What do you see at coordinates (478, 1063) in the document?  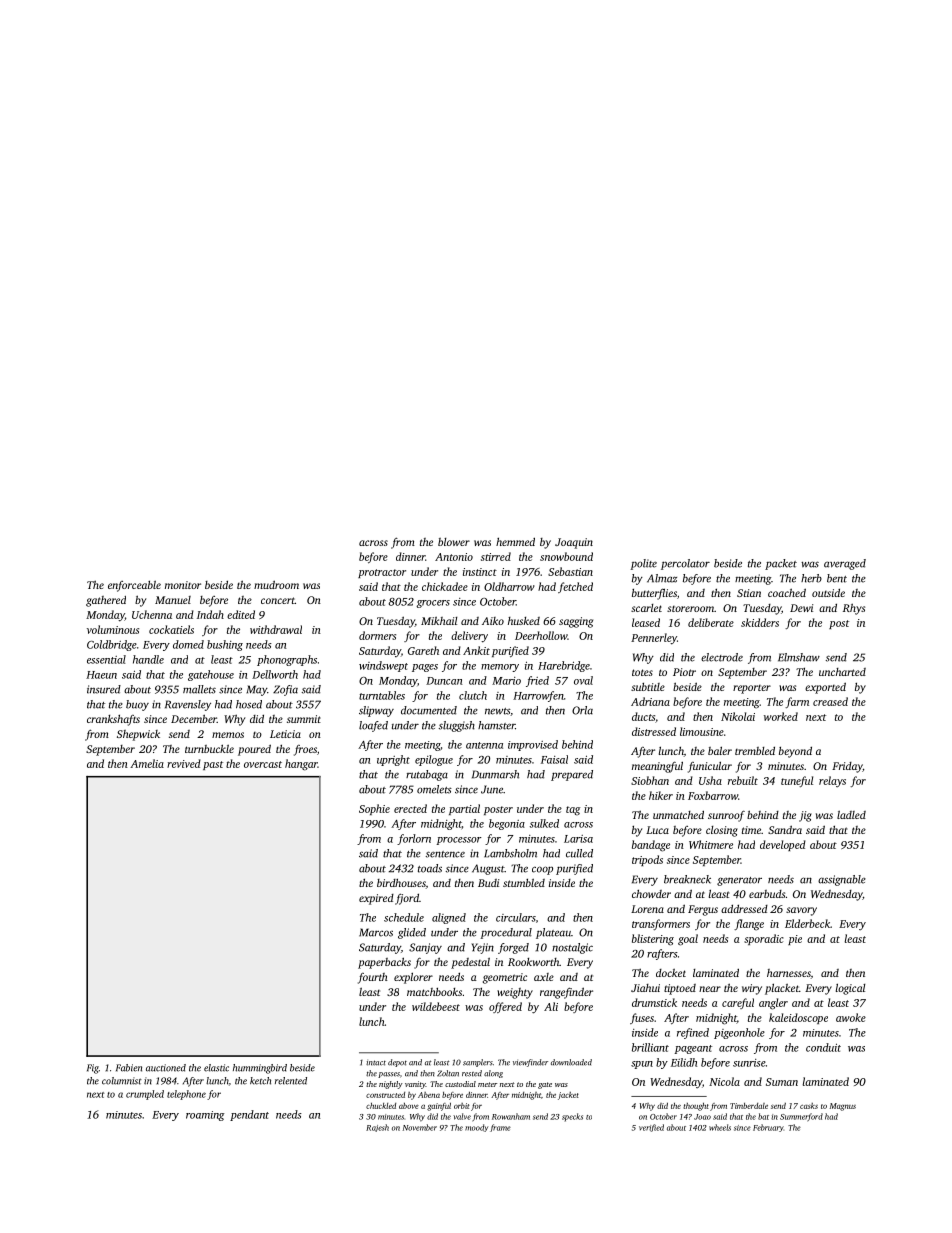 I see `samplers` at bounding box center [478, 1063].
